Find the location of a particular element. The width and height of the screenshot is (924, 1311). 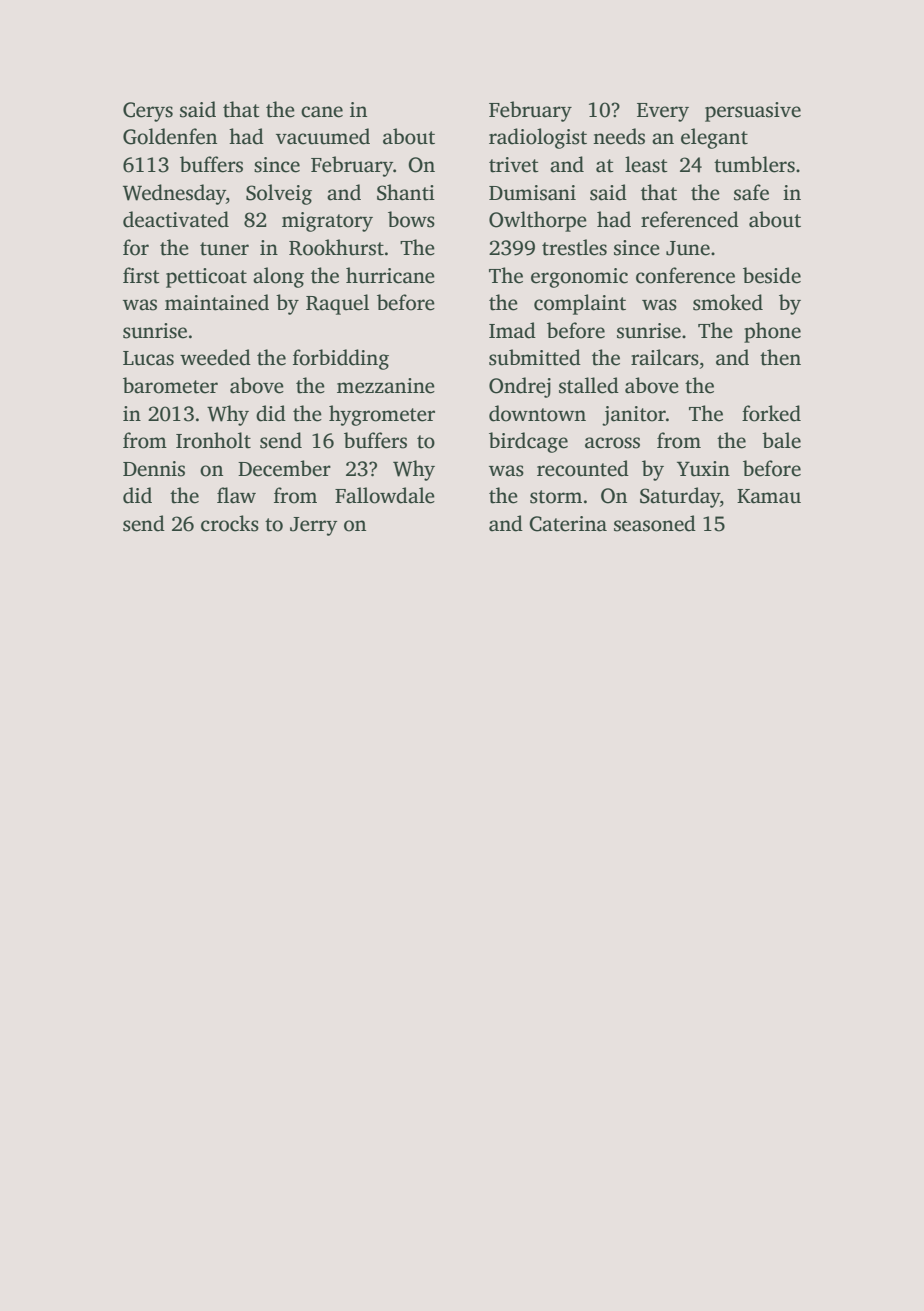

weeded is located at coordinates (215, 357).
